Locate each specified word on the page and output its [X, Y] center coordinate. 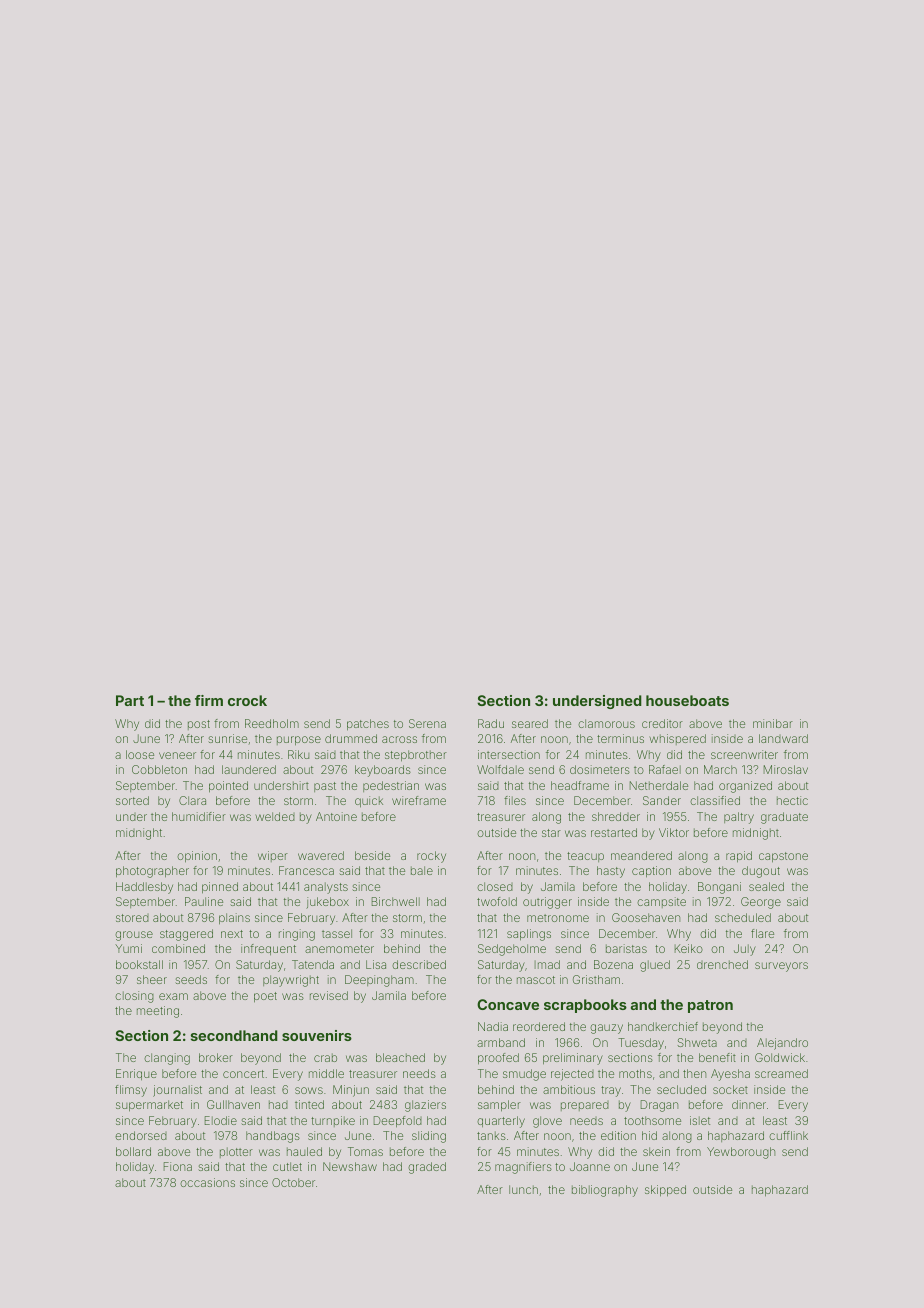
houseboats [687, 700]
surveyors [781, 967]
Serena [427, 723]
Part [130, 700]
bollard [133, 1151]
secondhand [234, 1035]
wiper [273, 856]
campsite [661, 902]
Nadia [493, 1026]
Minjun [351, 1091]
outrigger [547, 903]
